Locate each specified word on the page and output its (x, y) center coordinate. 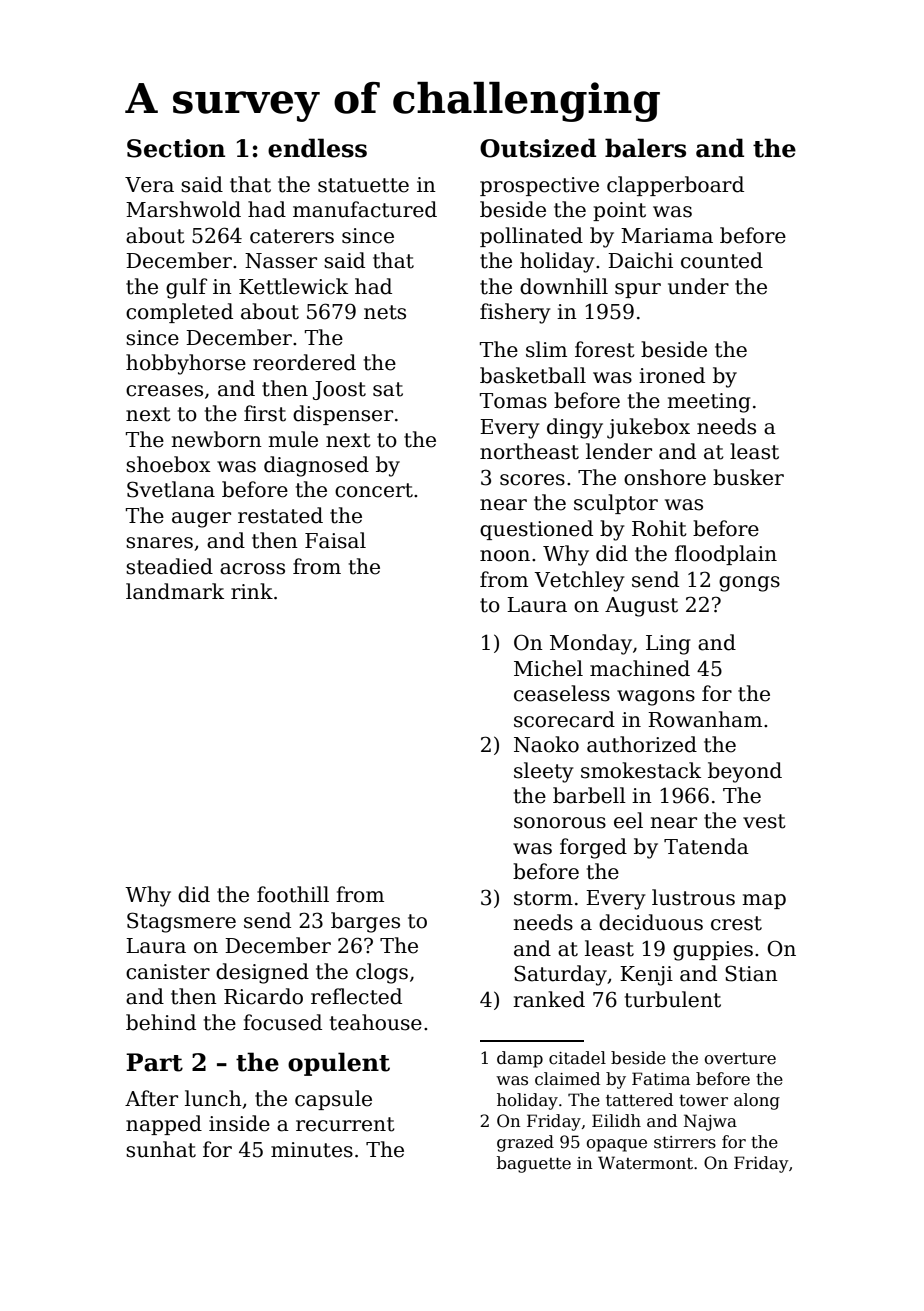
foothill (293, 894)
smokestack (641, 770)
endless (317, 148)
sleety (544, 772)
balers (645, 148)
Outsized (538, 148)
